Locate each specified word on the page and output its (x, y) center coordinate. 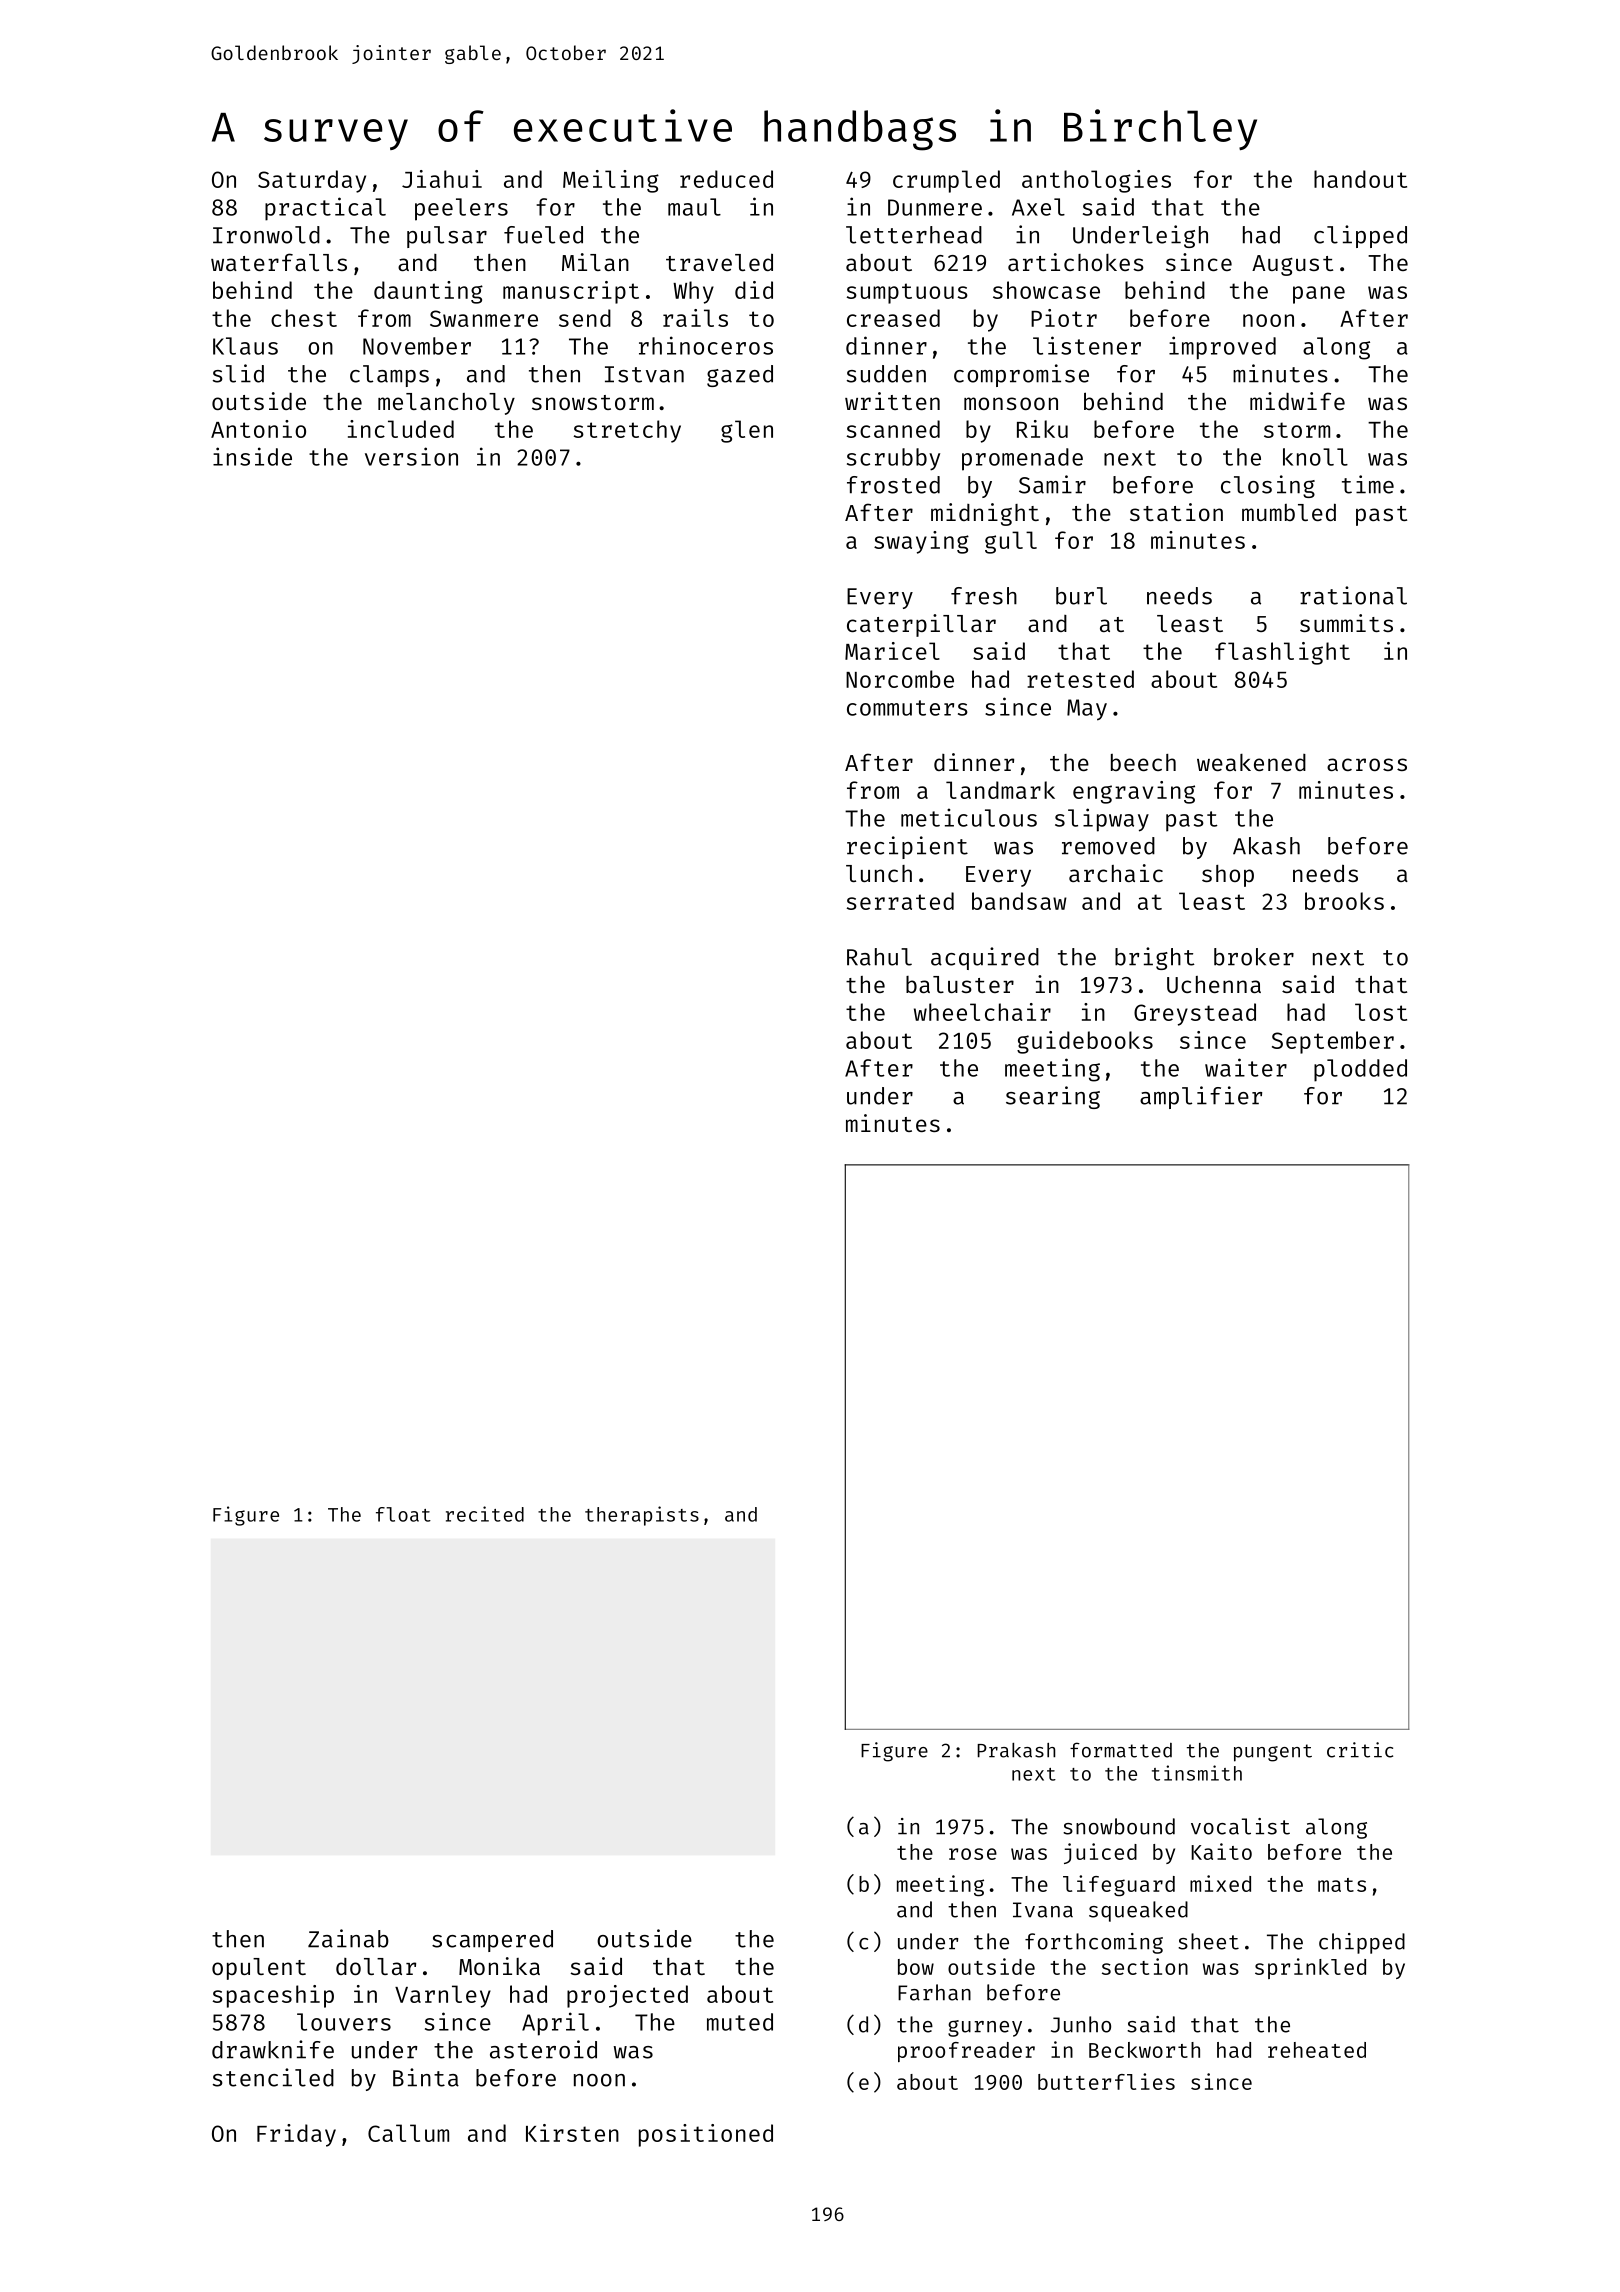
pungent (1273, 1753)
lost (1381, 1012)
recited (485, 1514)
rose (973, 1854)
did (754, 290)
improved (1222, 348)
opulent (259, 1969)
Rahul (879, 957)
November (417, 346)
